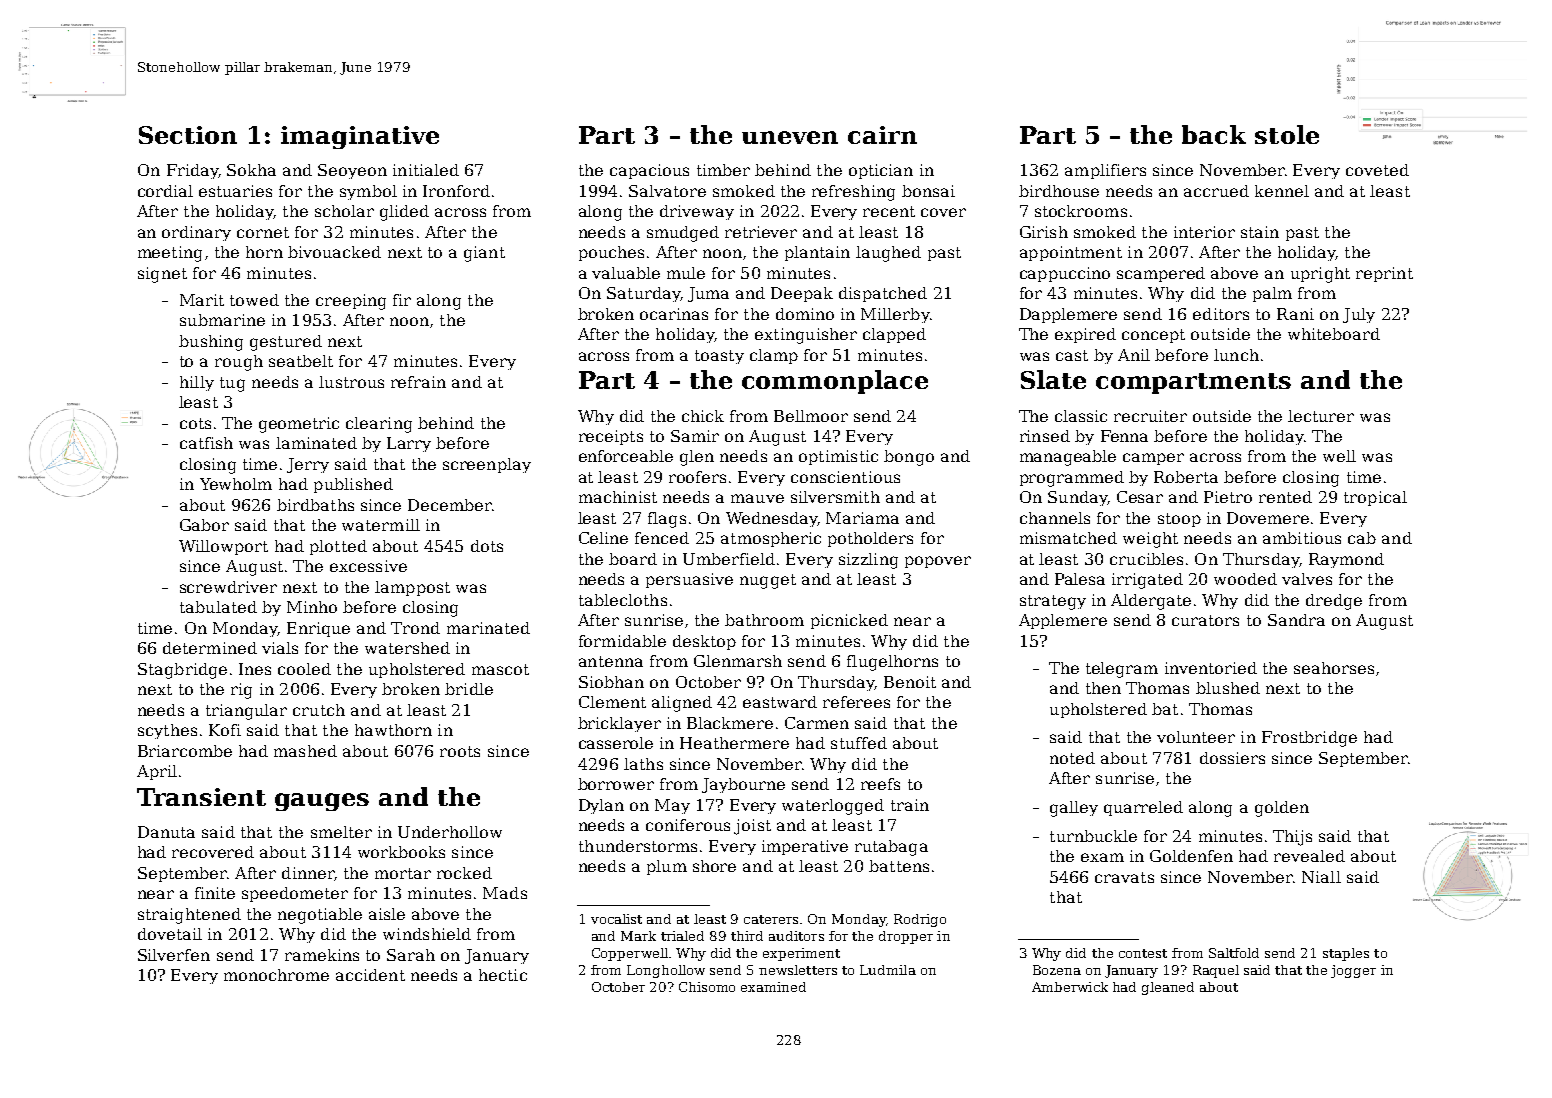 This screenshot has height=1098, width=1552. Describe the element at coordinates (638, 936) in the screenshot. I see `Mark` at that location.
